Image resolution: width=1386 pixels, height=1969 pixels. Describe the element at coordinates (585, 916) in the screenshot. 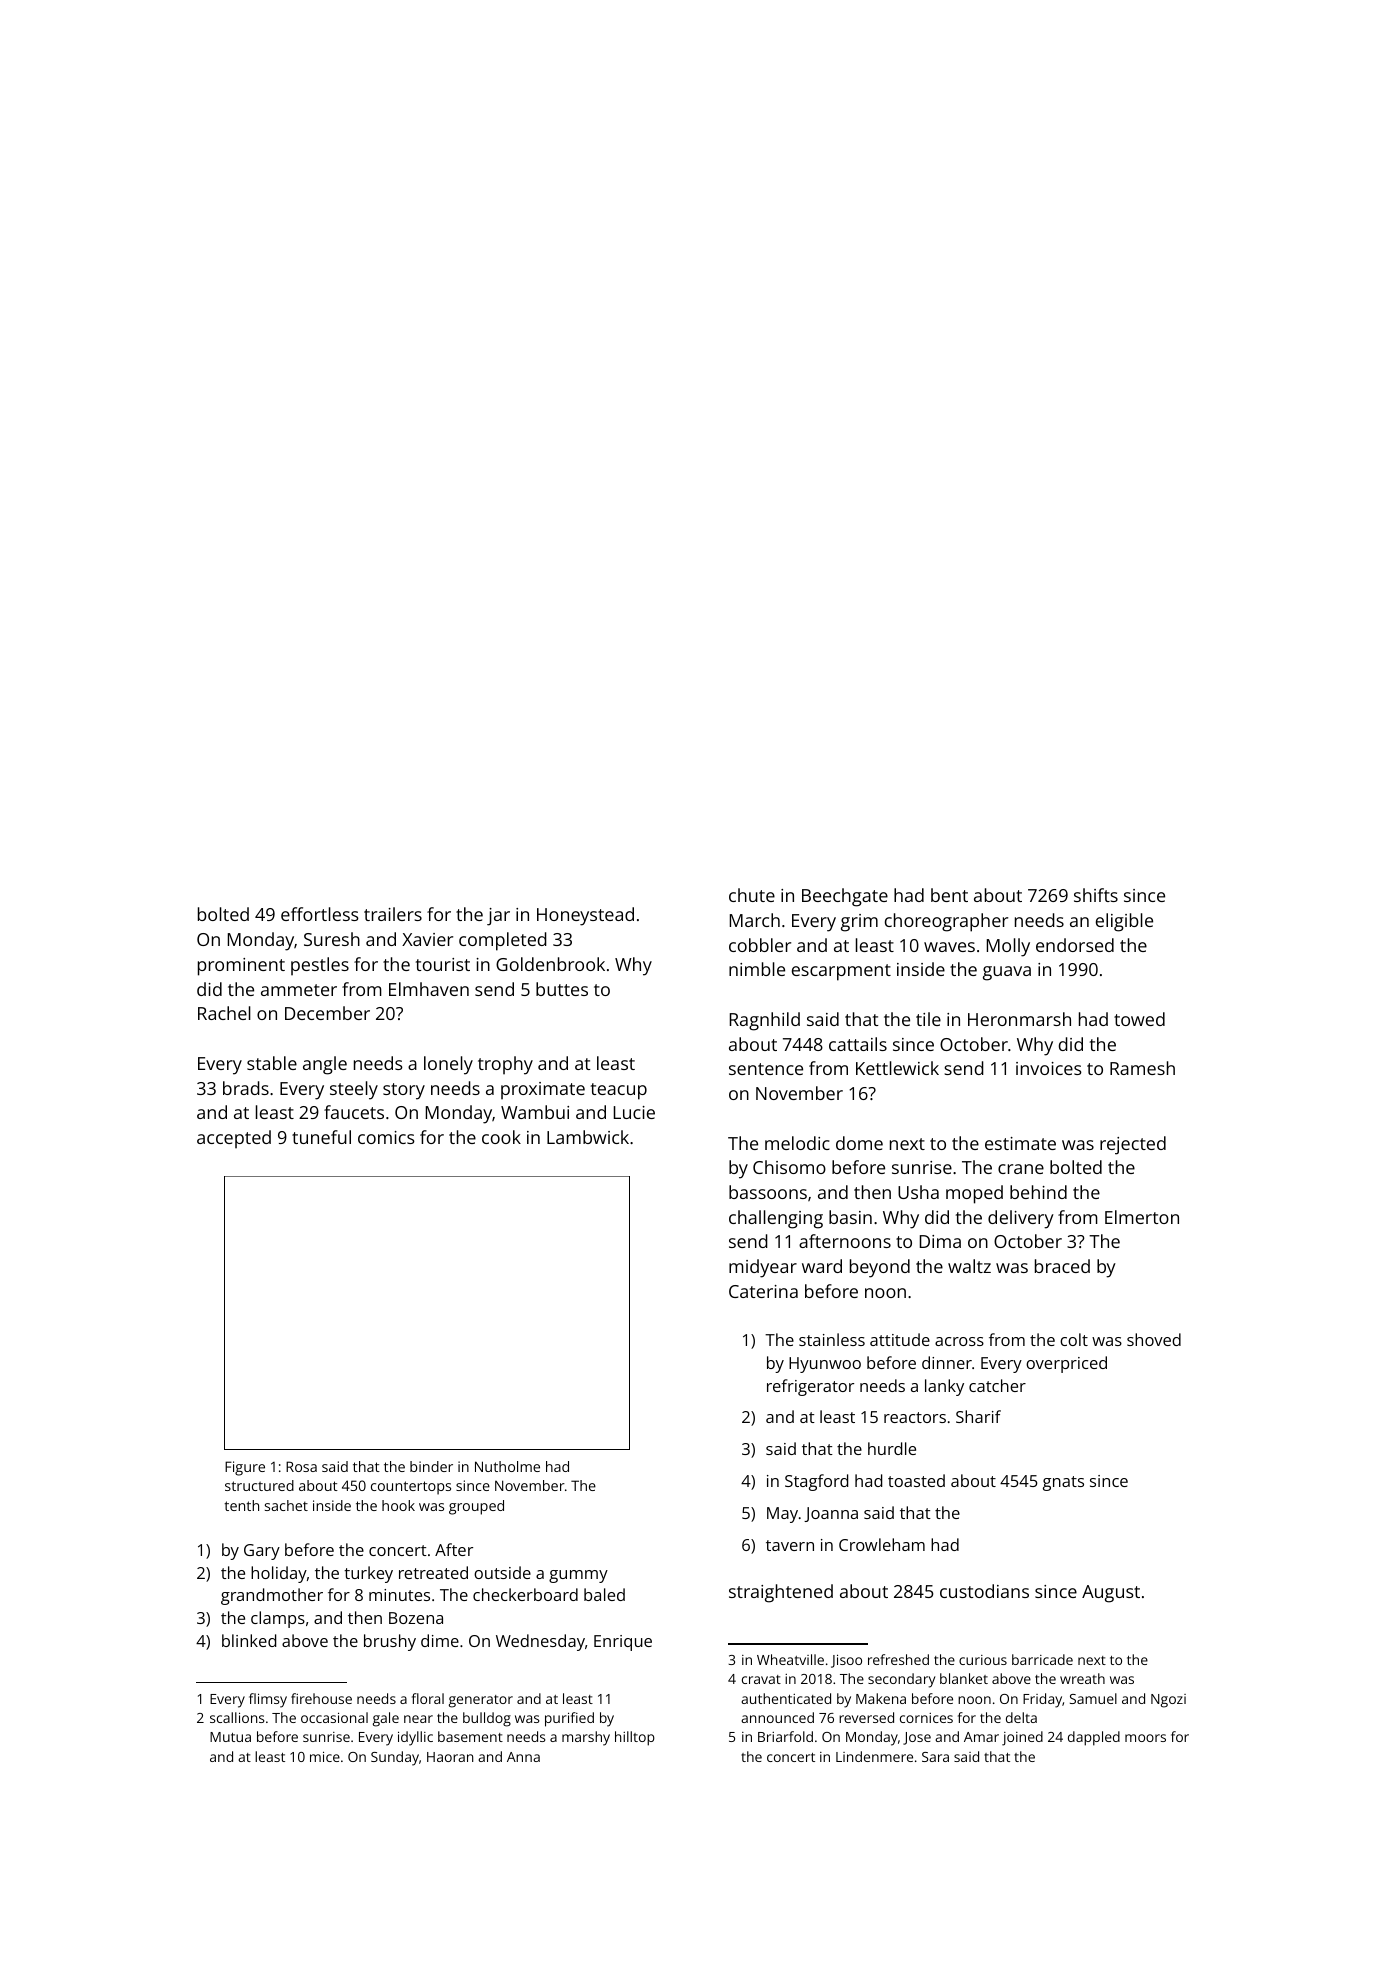

I see `Honeystead` at that location.
